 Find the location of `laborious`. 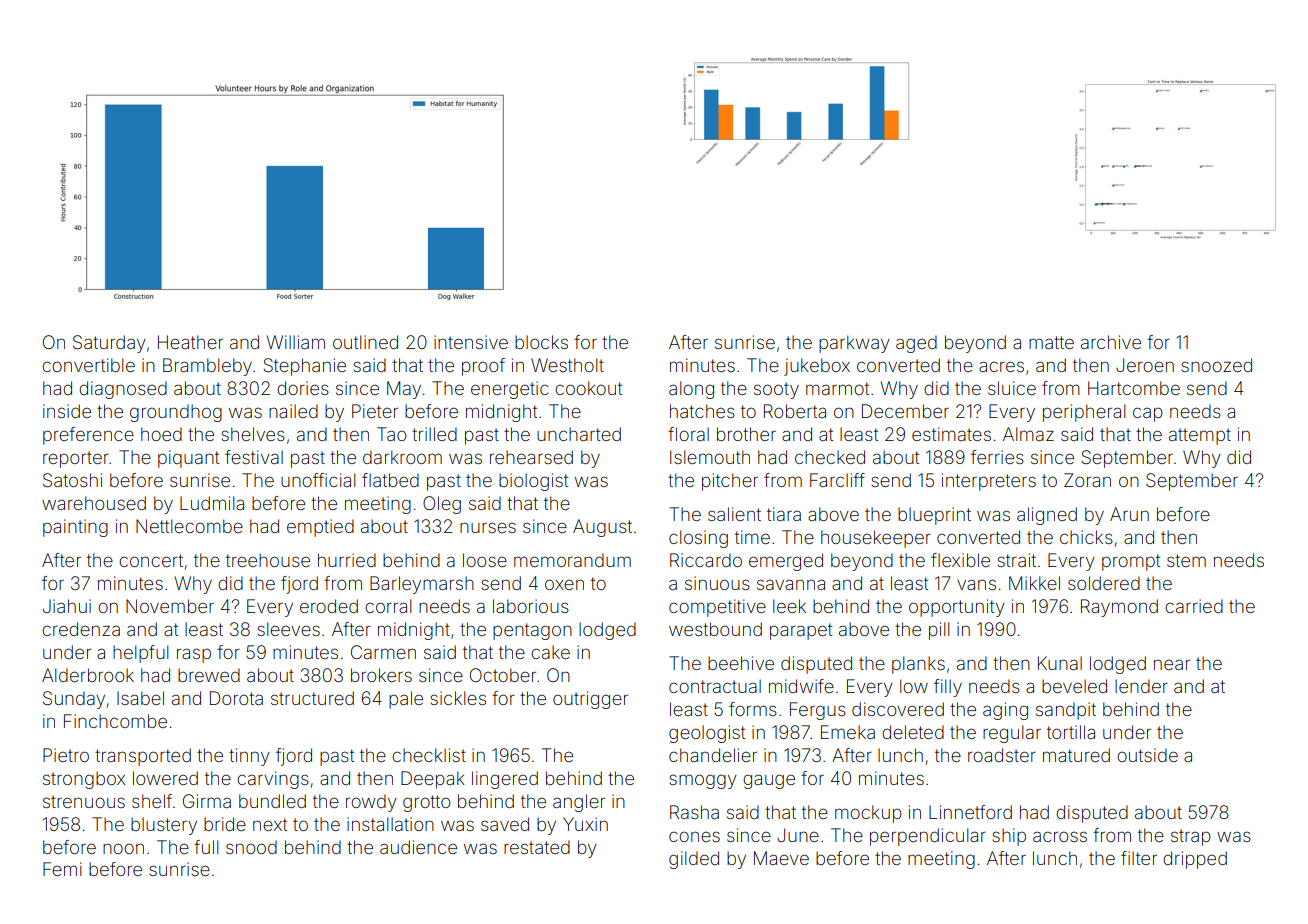

laborious is located at coordinates (531, 606).
